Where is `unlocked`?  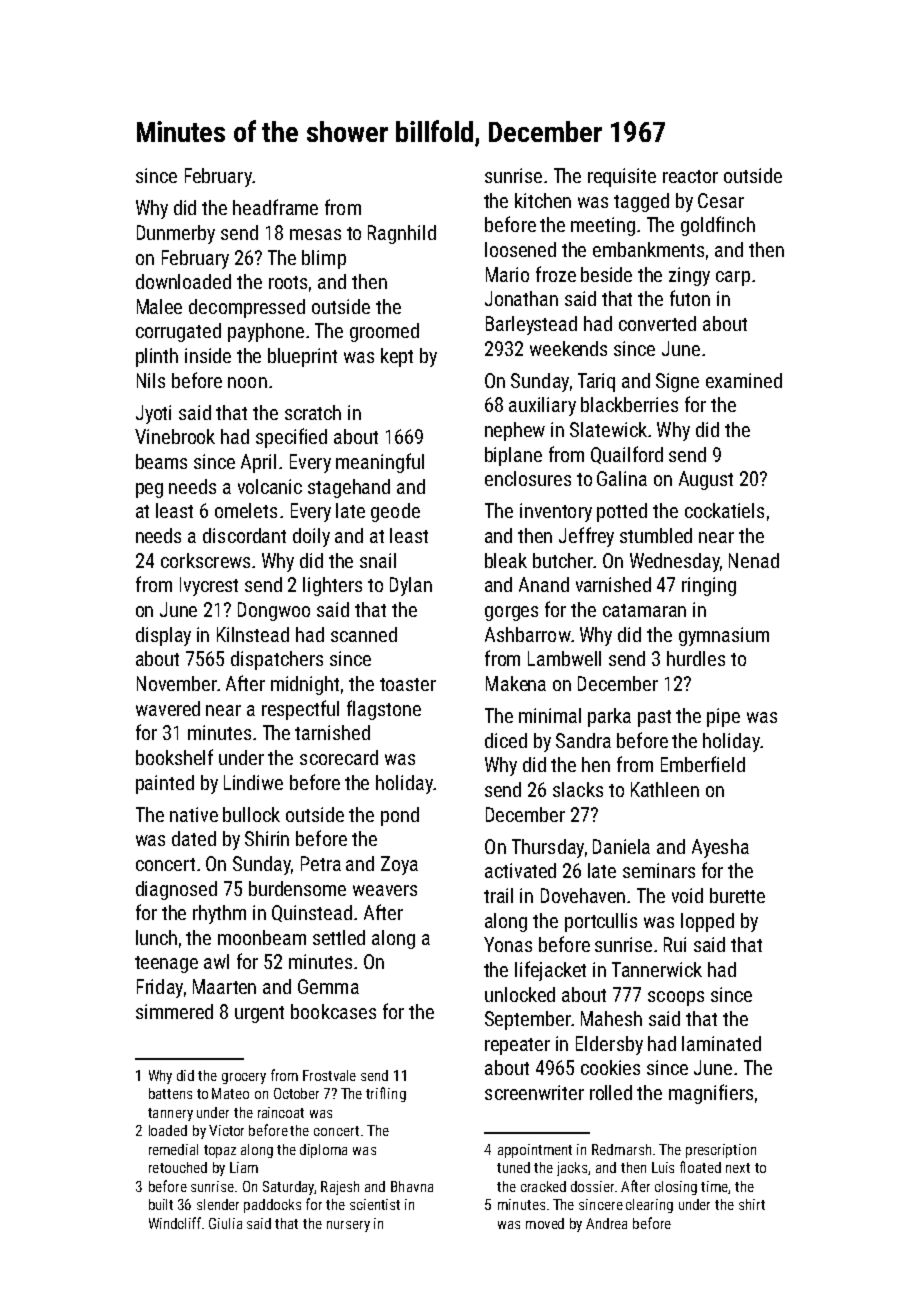 unlocked is located at coordinates (520, 994).
